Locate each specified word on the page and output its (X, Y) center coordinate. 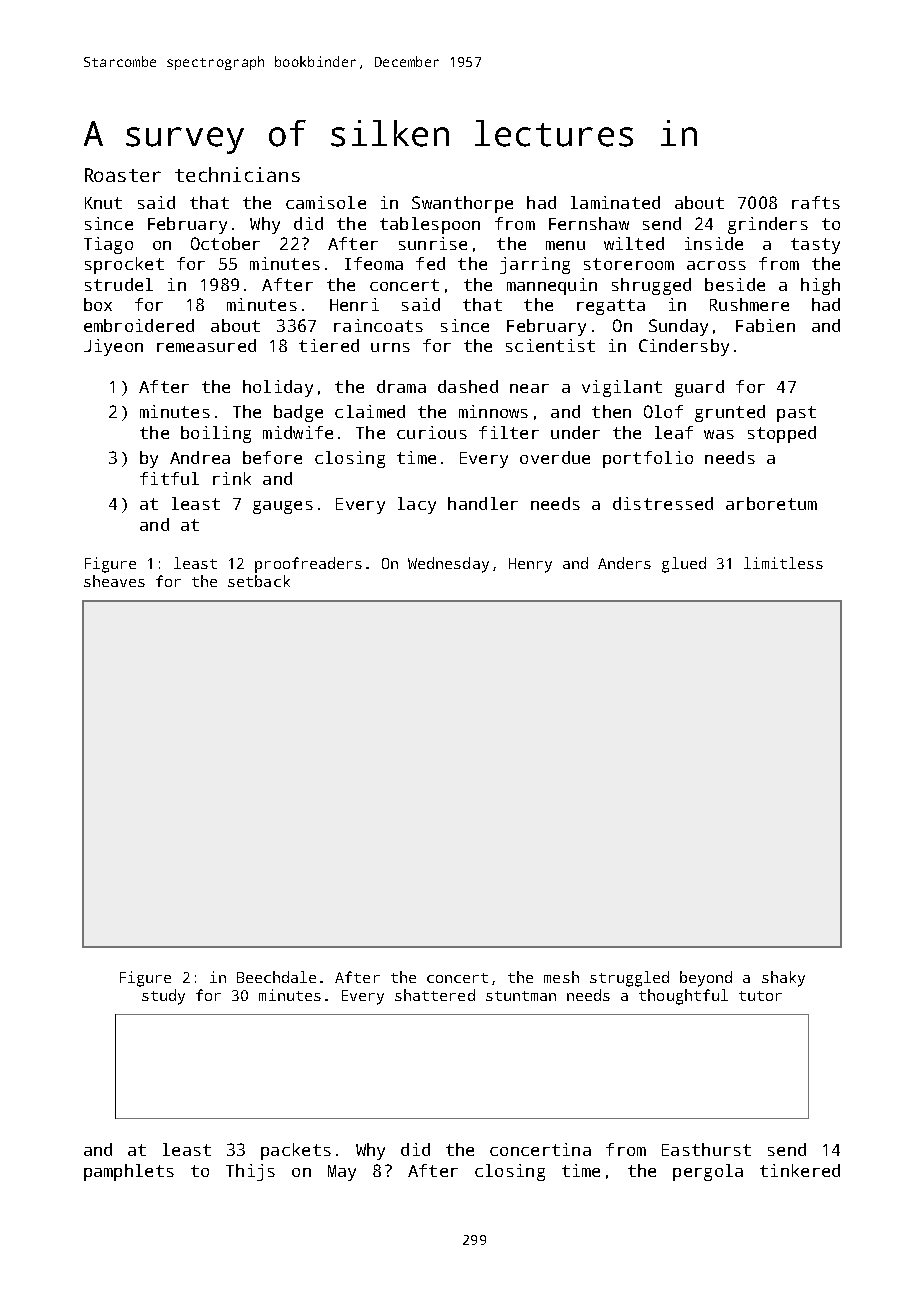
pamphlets (129, 1172)
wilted (634, 243)
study (163, 997)
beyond (706, 979)
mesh (561, 977)
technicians (237, 174)
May (342, 1173)
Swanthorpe (462, 204)
